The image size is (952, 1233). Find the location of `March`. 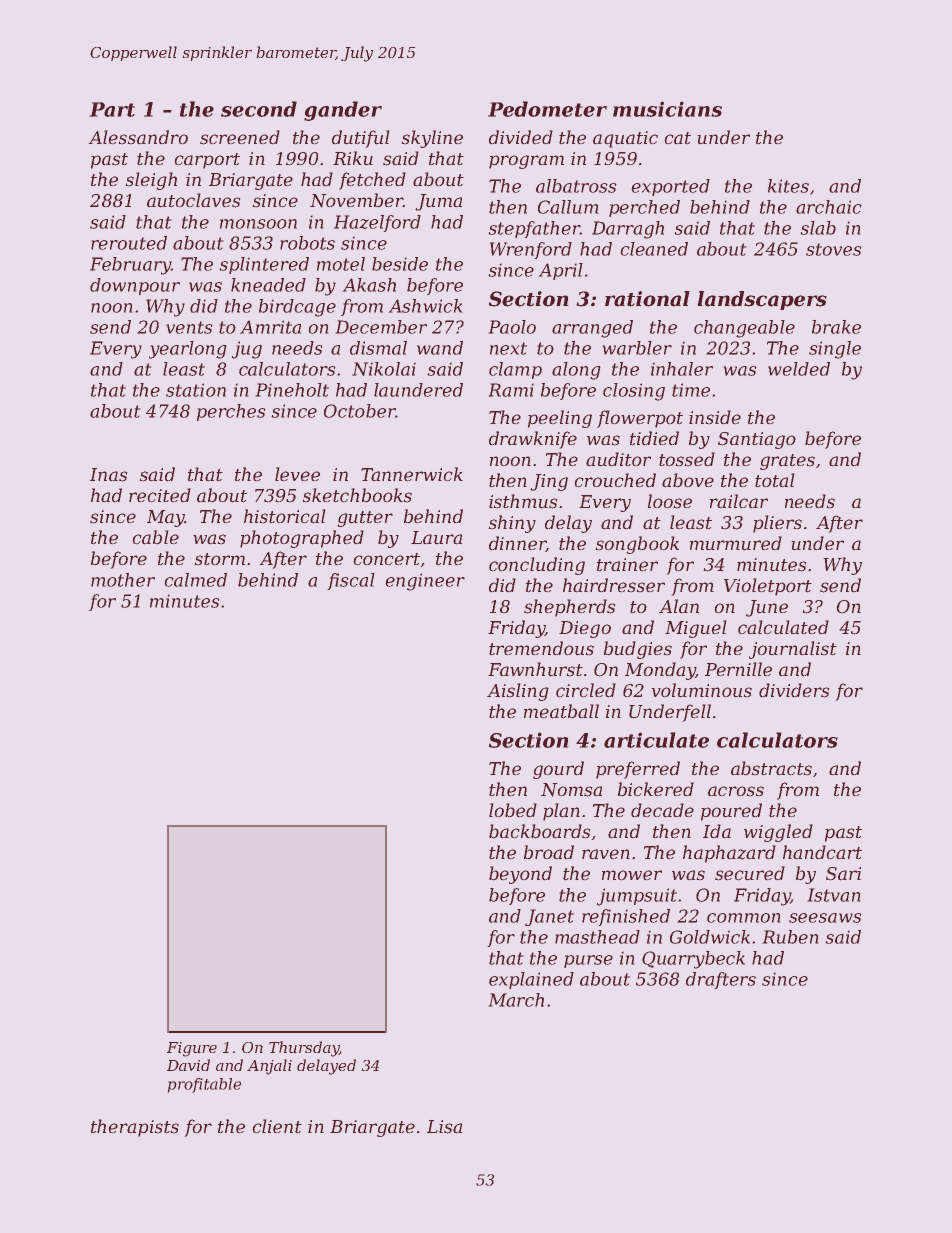

March is located at coordinates (516, 1000).
